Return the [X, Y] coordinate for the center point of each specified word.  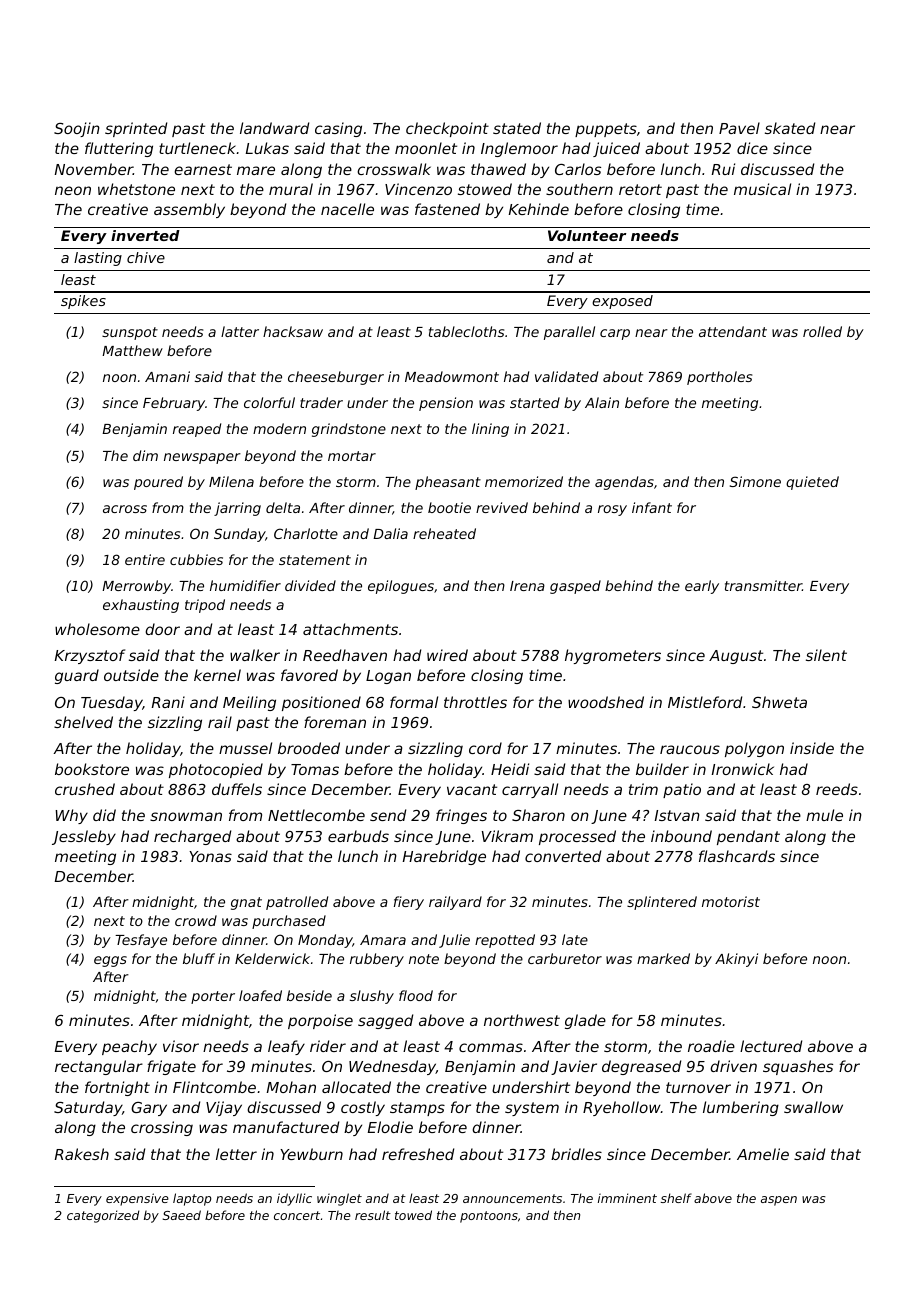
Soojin [77, 129]
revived [502, 507]
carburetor [565, 958]
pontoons [489, 1217]
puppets [606, 130]
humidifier [245, 585]
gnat [246, 903]
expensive [137, 1199]
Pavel [739, 128]
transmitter [763, 585]
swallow [813, 1107]
